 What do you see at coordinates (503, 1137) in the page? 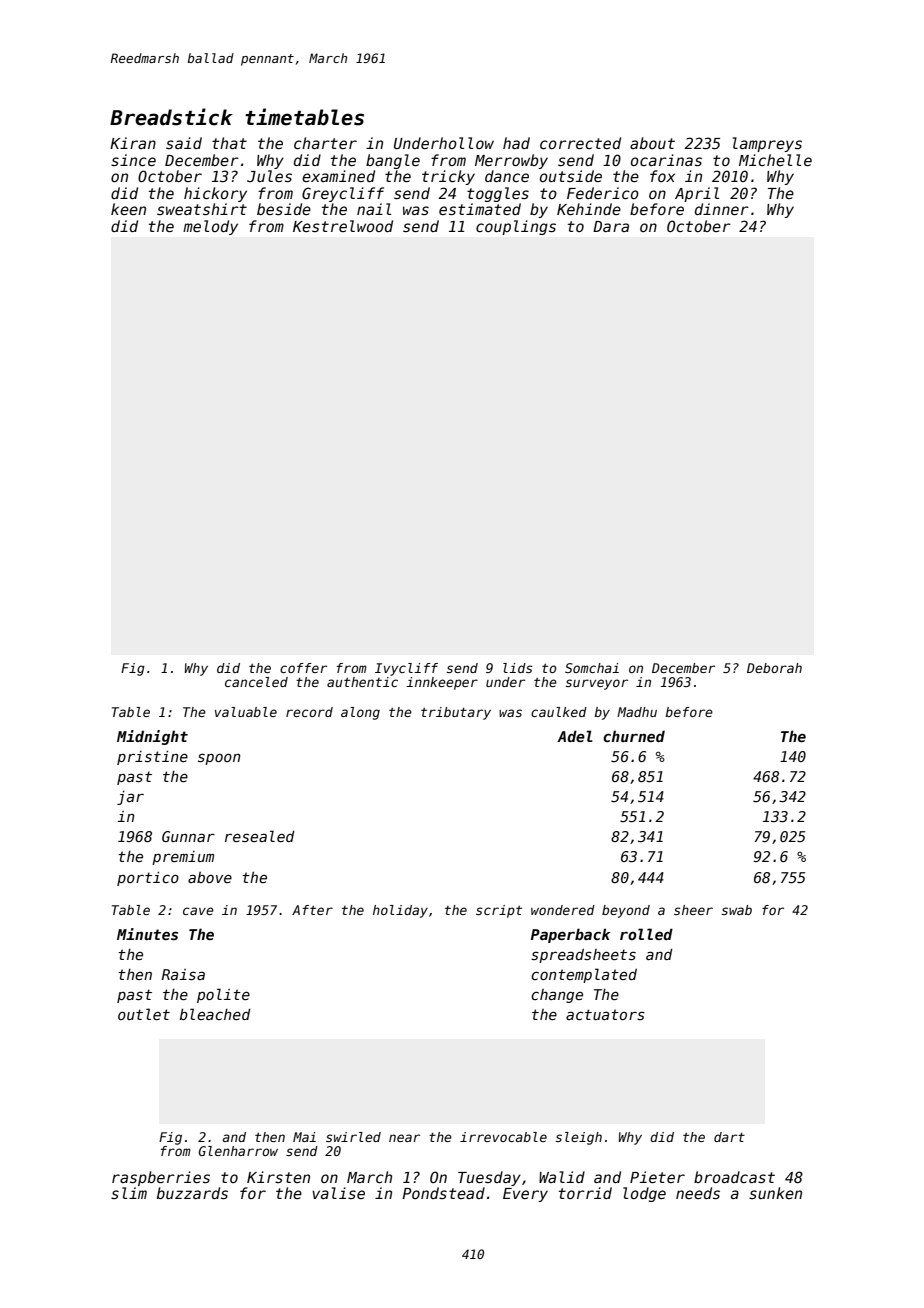
I see `irrevocable` at bounding box center [503, 1137].
